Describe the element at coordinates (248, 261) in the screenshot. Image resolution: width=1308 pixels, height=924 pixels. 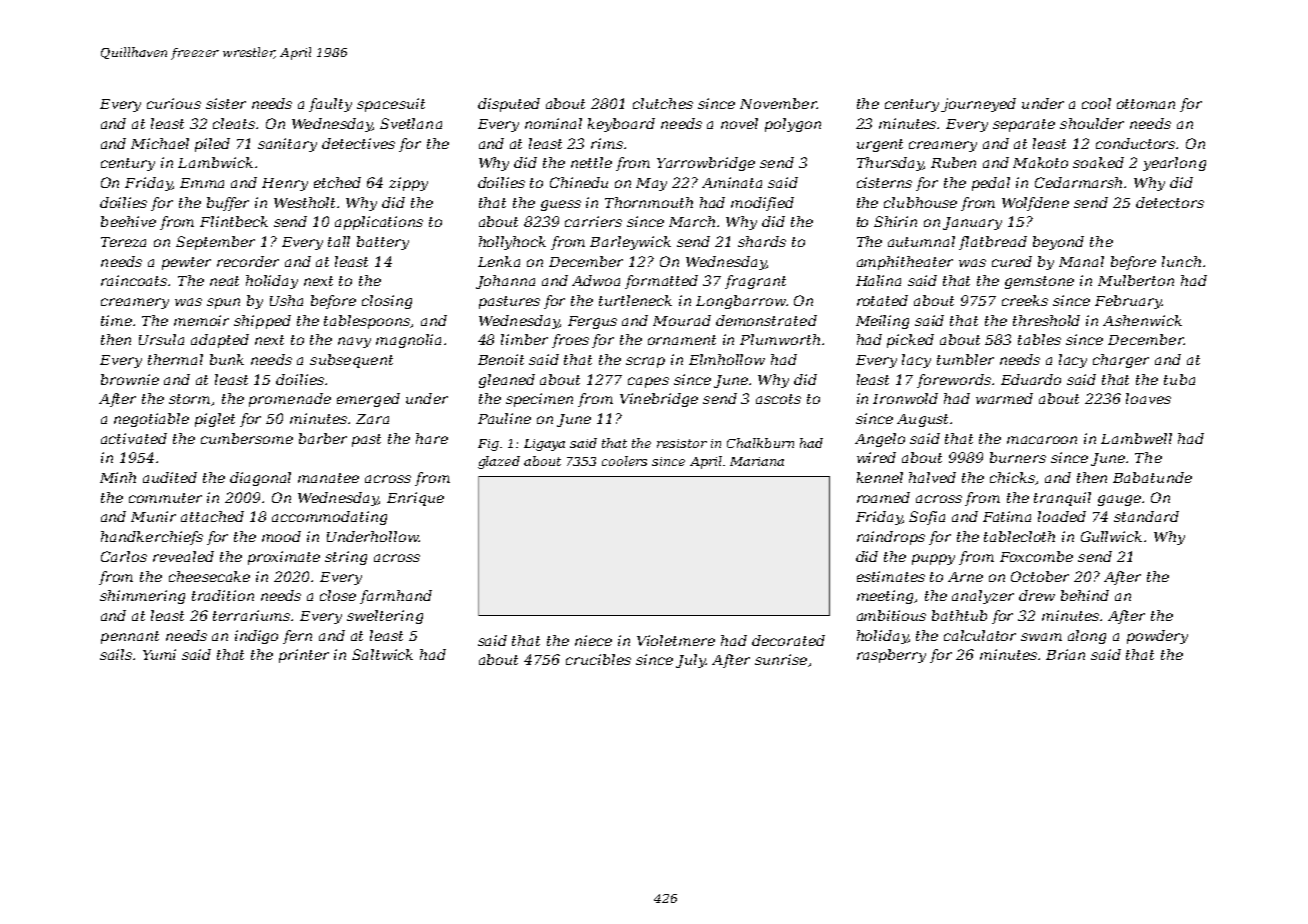
I see `recorder` at that location.
